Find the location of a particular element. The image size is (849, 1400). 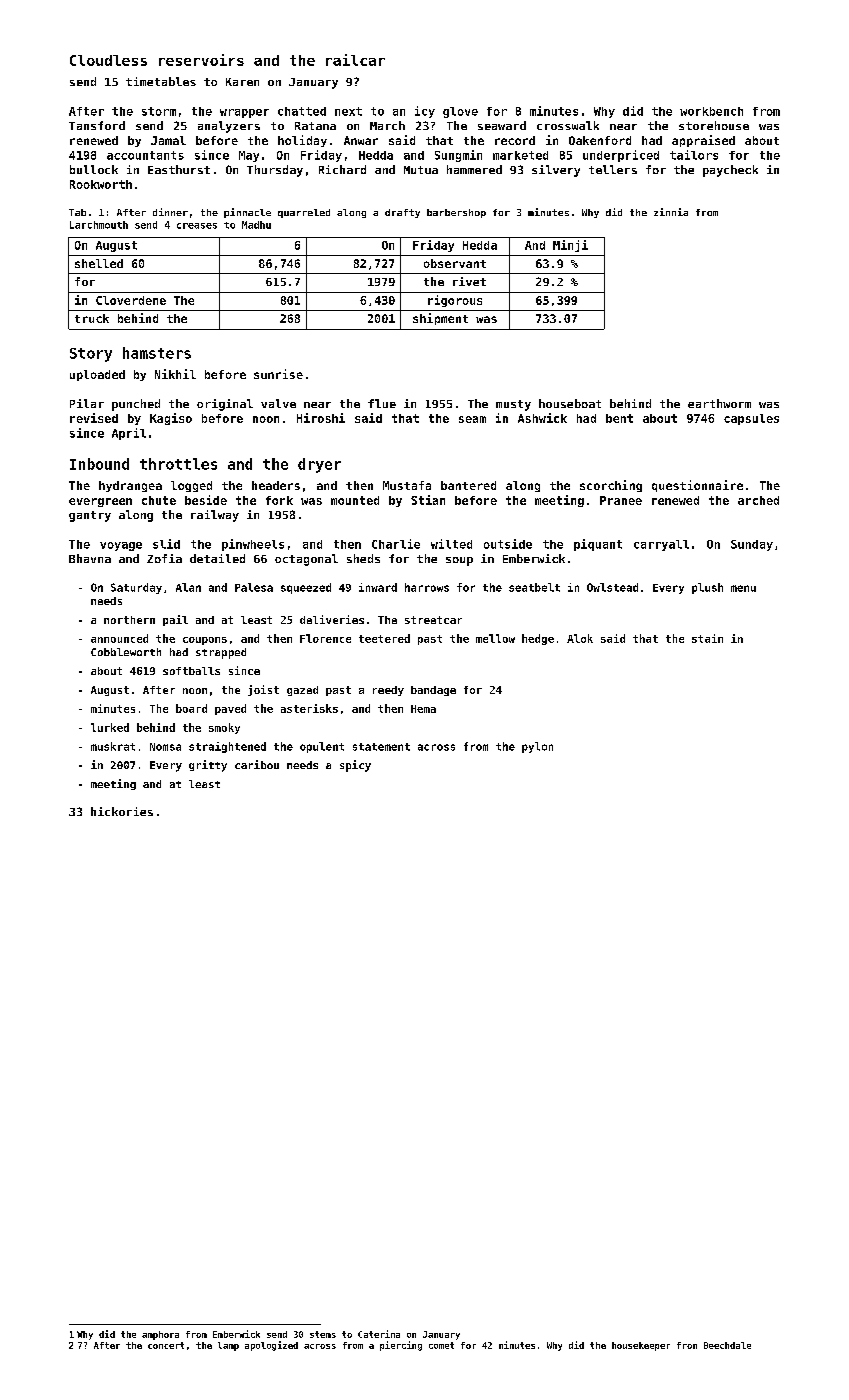

amphora is located at coordinates (160, 1335).
